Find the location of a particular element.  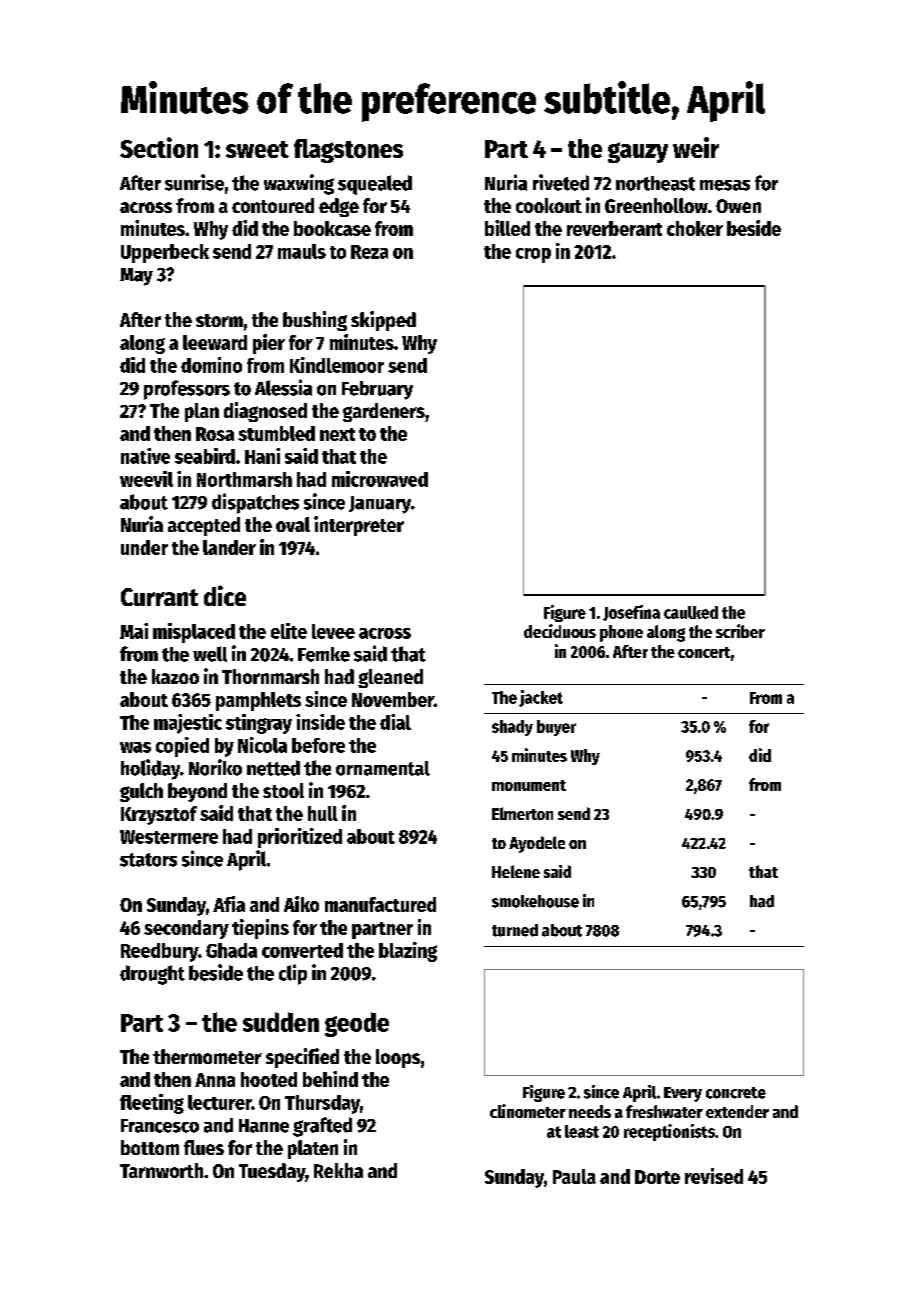

Section is located at coordinates (159, 147).
